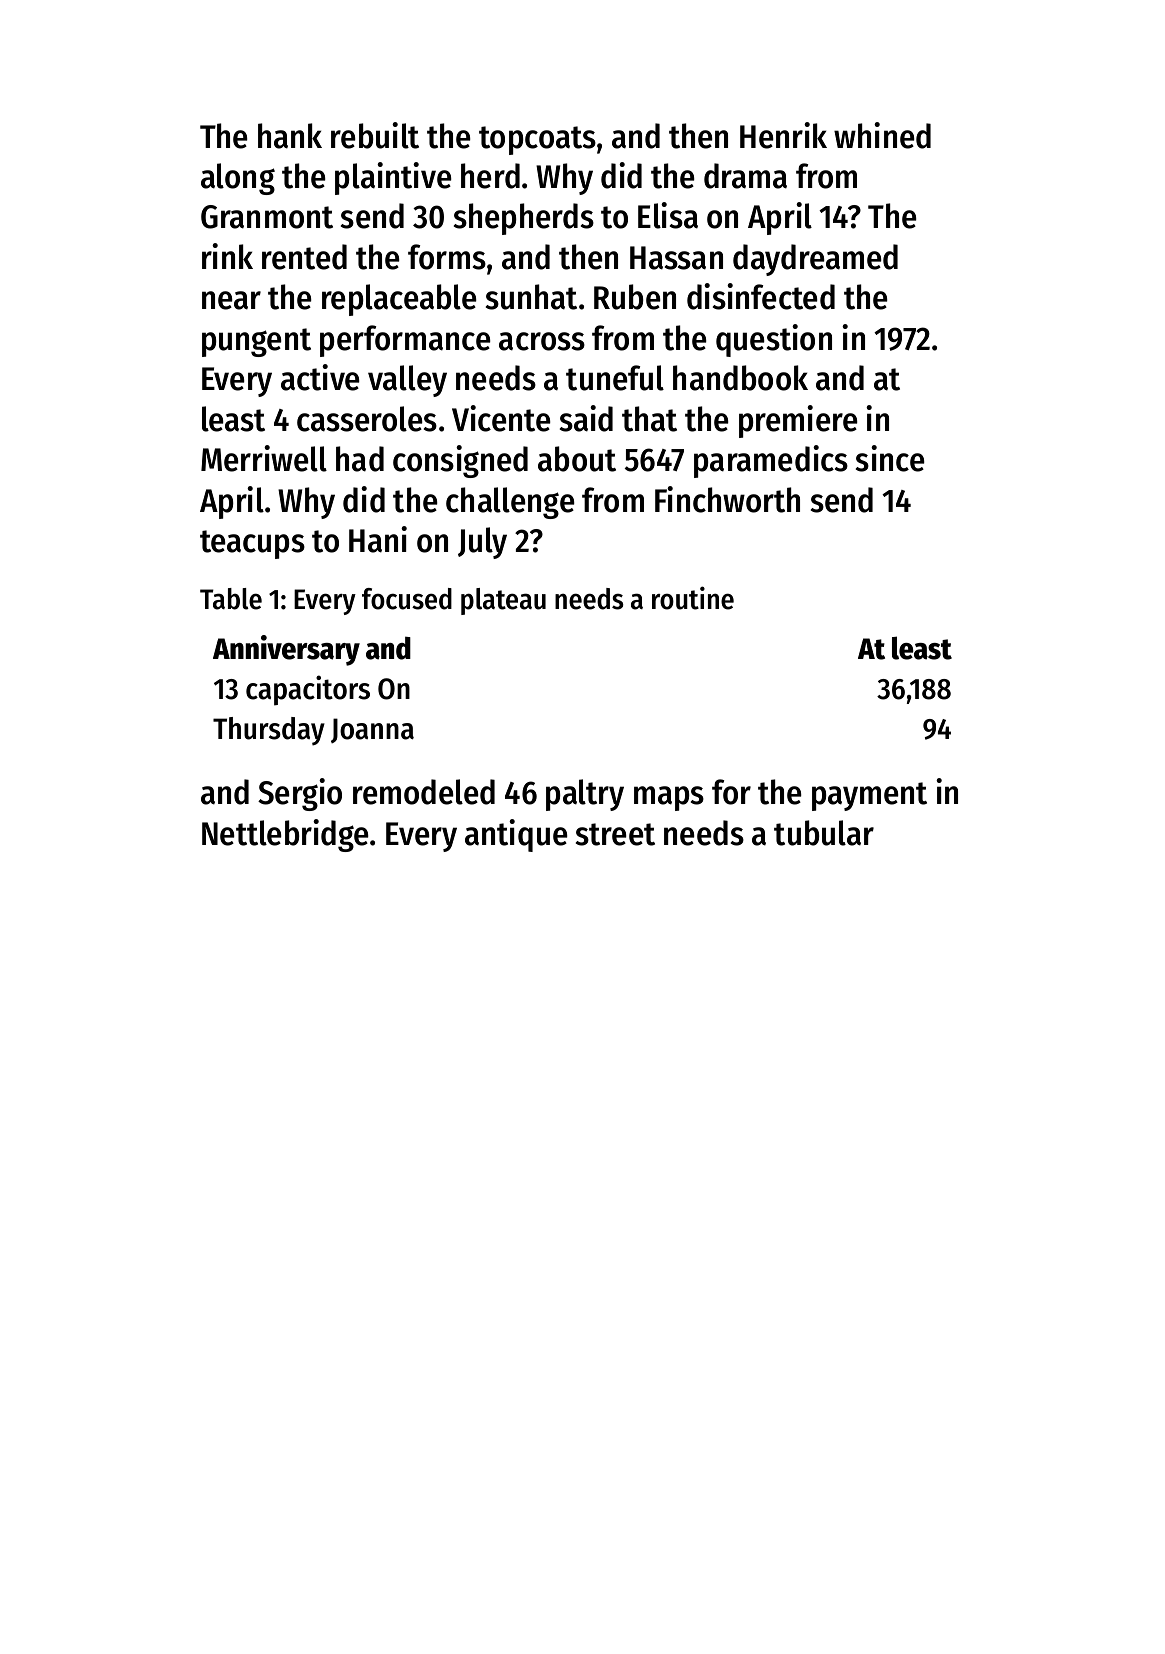 Image resolution: width=1165 pixels, height=1654 pixels. I want to click on Hani, so click(378, 539).
